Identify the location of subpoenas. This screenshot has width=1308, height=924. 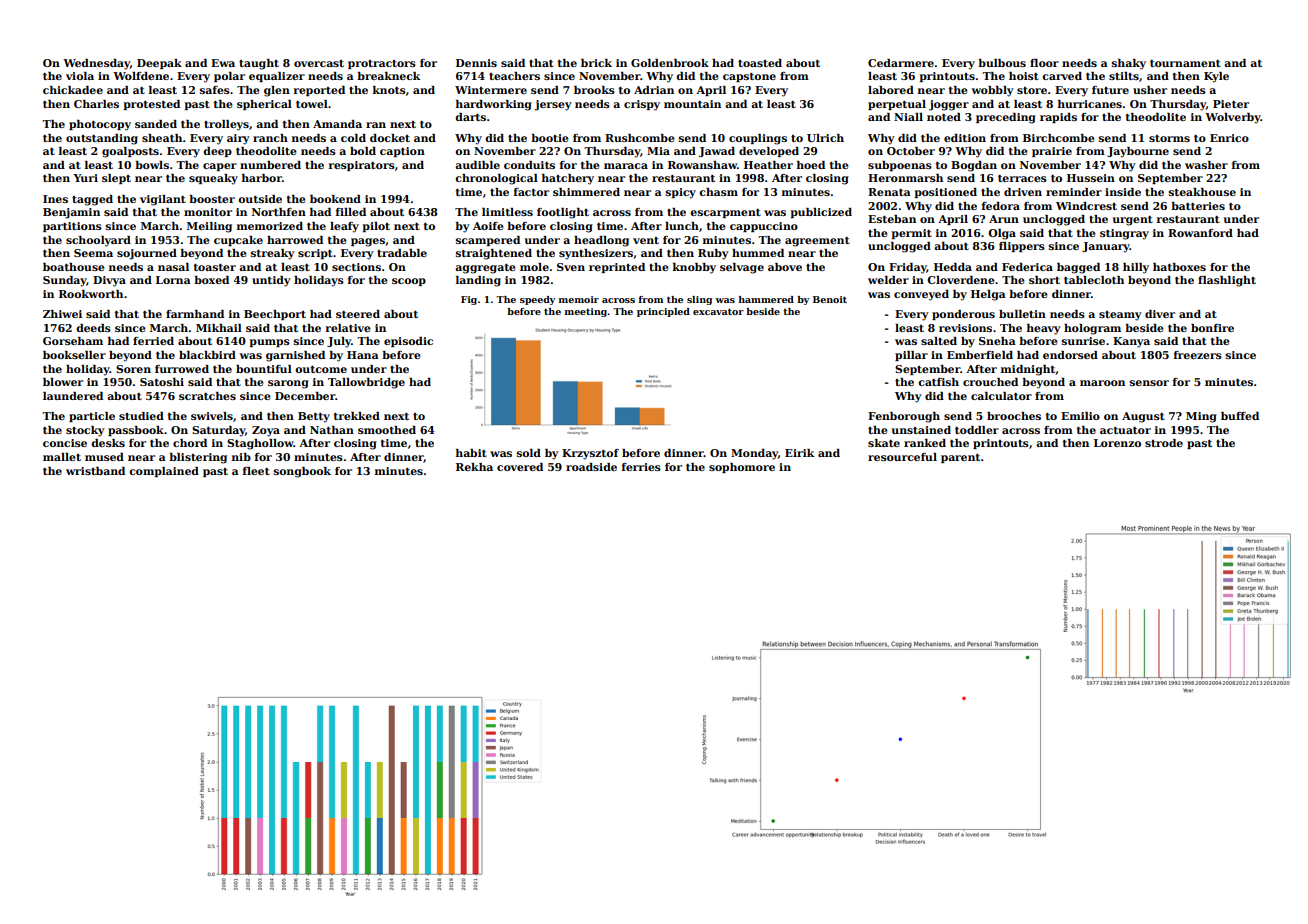
(900, 166).
